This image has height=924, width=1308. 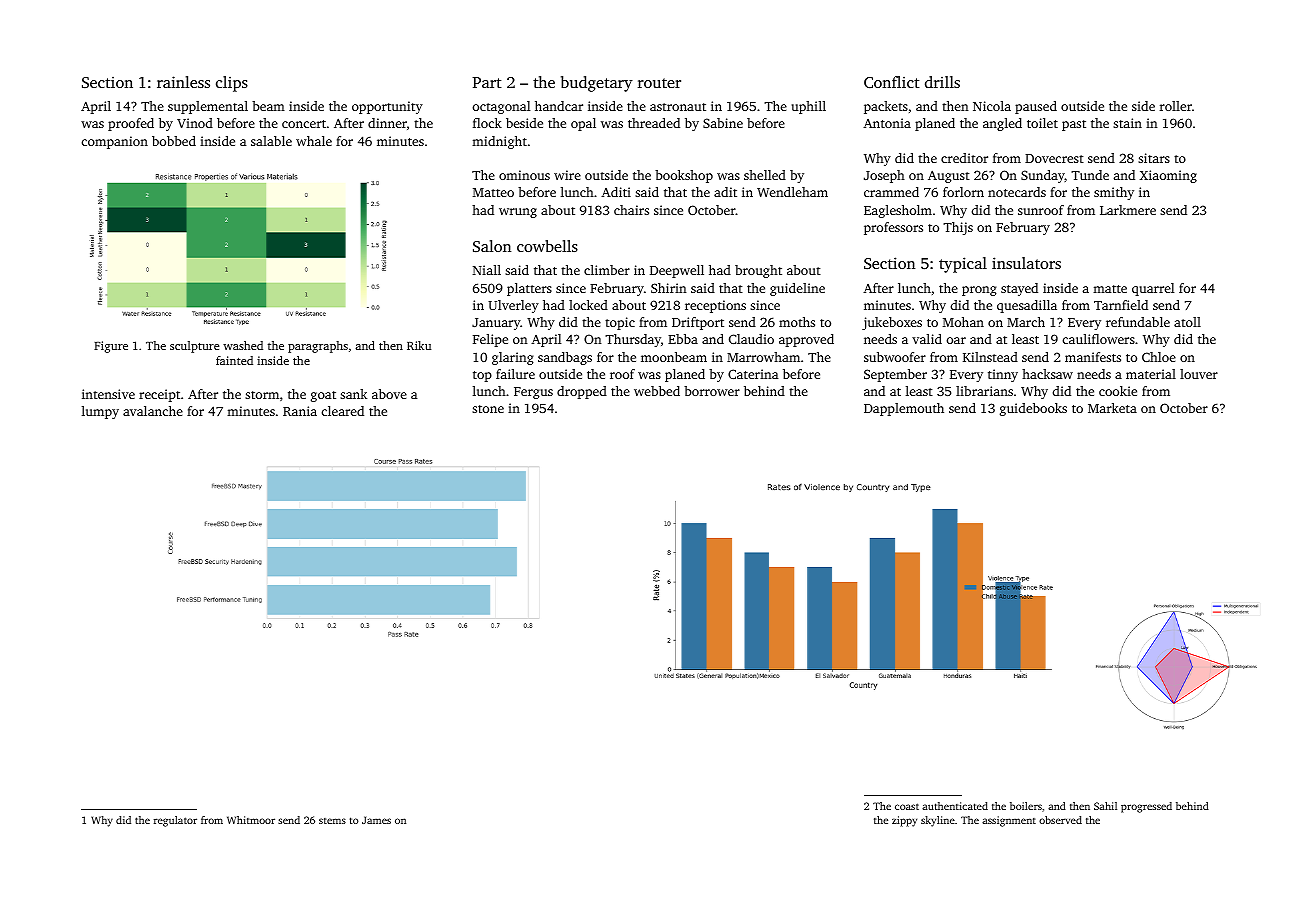 What do you see at coordinates (419, 345) in the image?
I see `Riku` at bounding box center [419, 345].
